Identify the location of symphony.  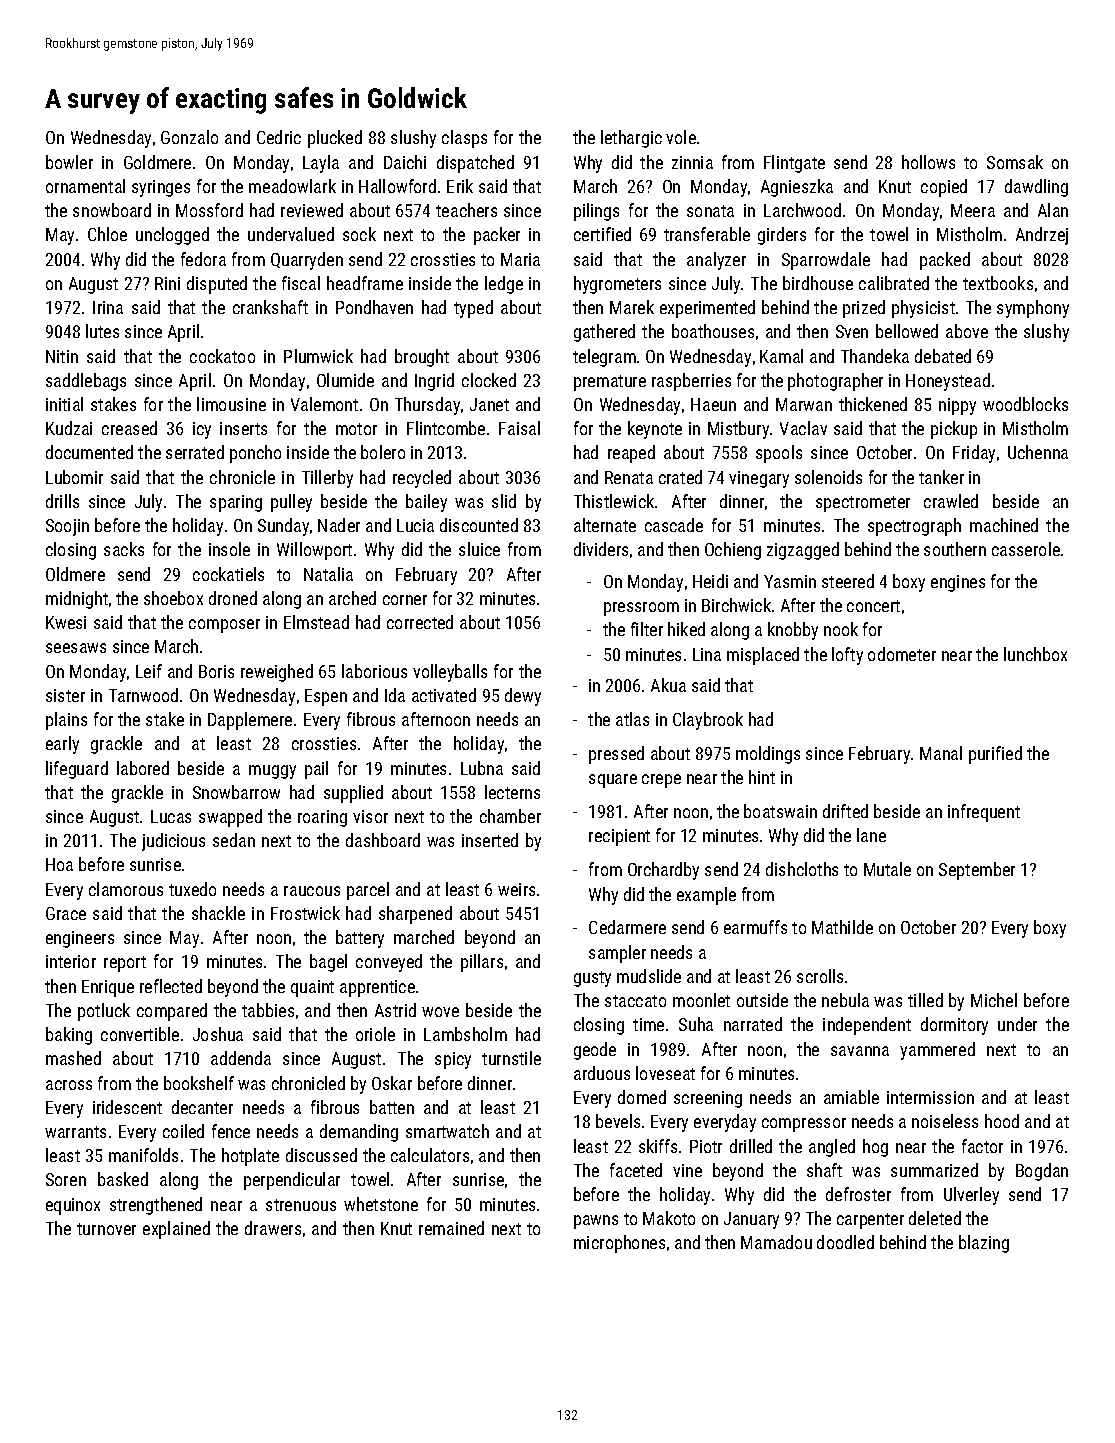
(1033, 309).
